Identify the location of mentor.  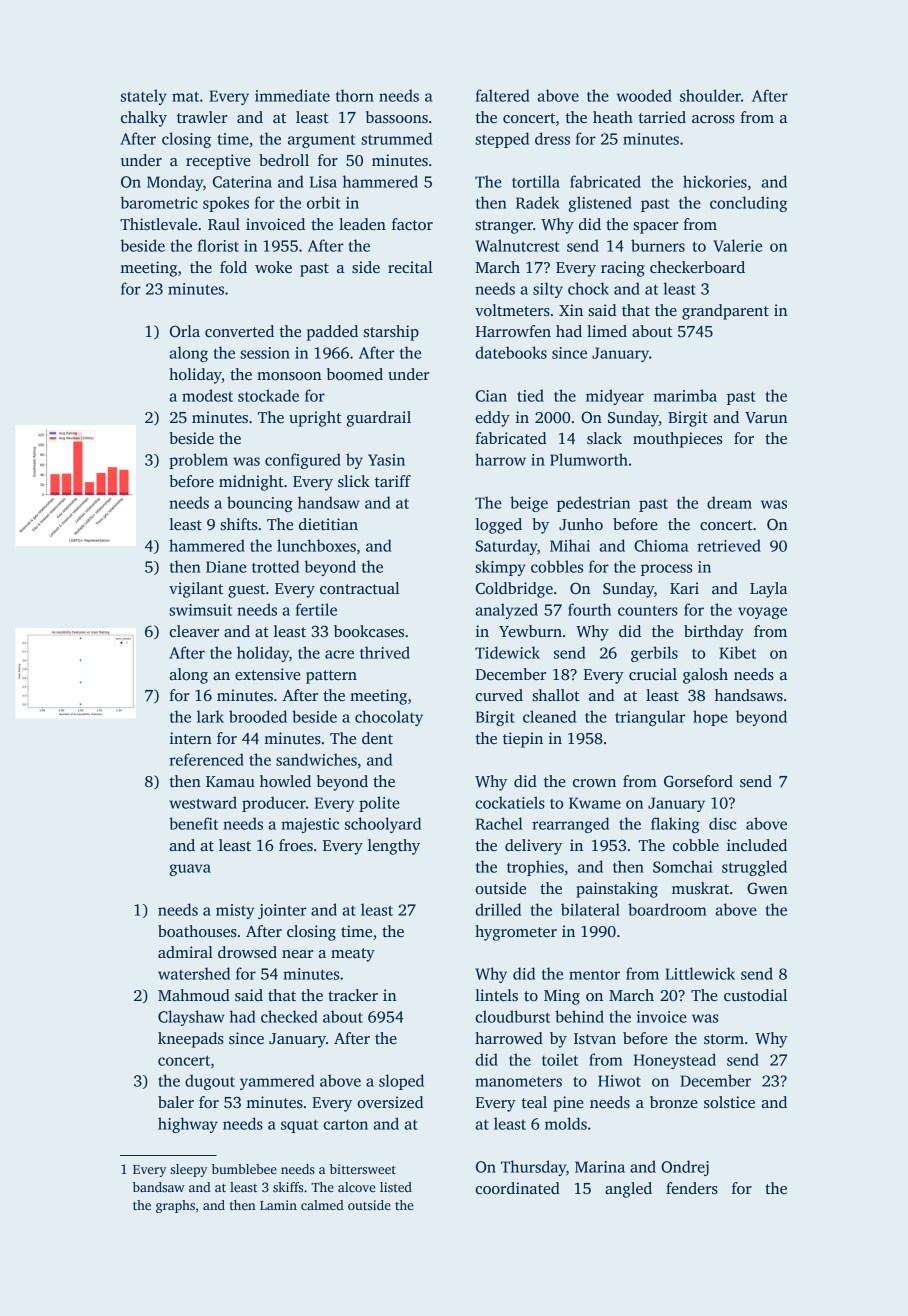
(594, 975).
